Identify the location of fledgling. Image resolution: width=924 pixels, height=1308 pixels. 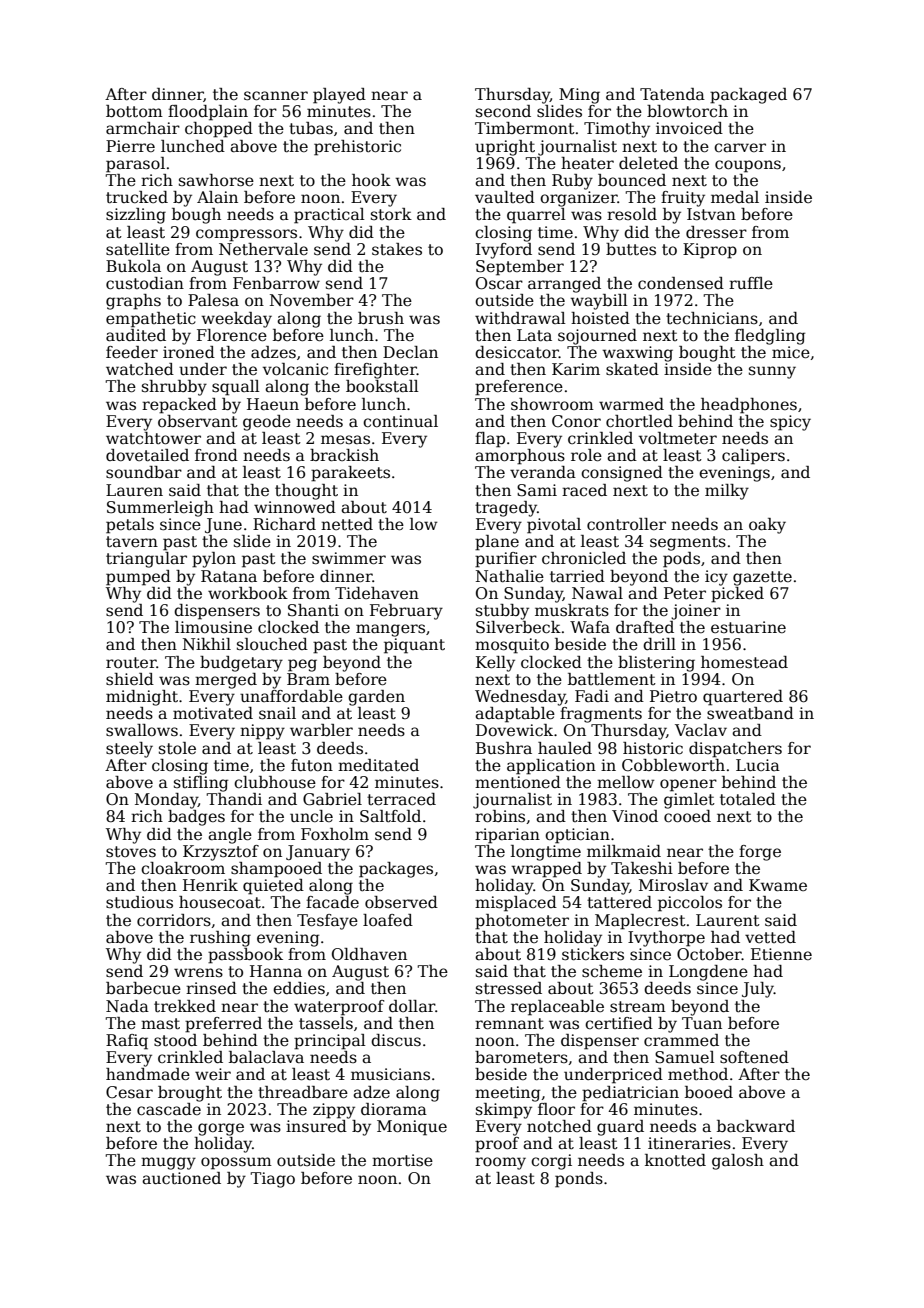
(770, 337).
